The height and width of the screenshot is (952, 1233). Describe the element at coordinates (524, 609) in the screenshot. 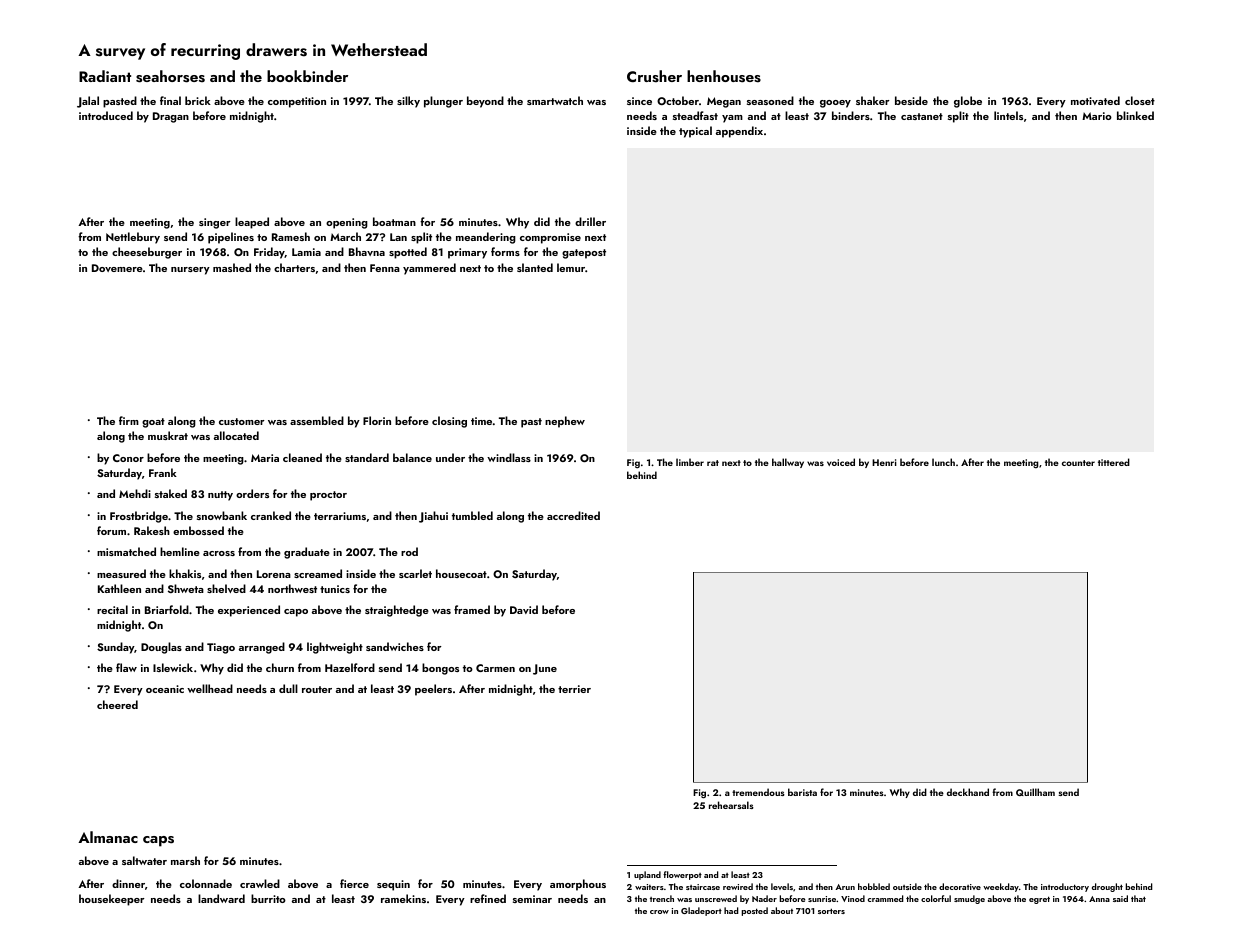

I see `David` at that location.
